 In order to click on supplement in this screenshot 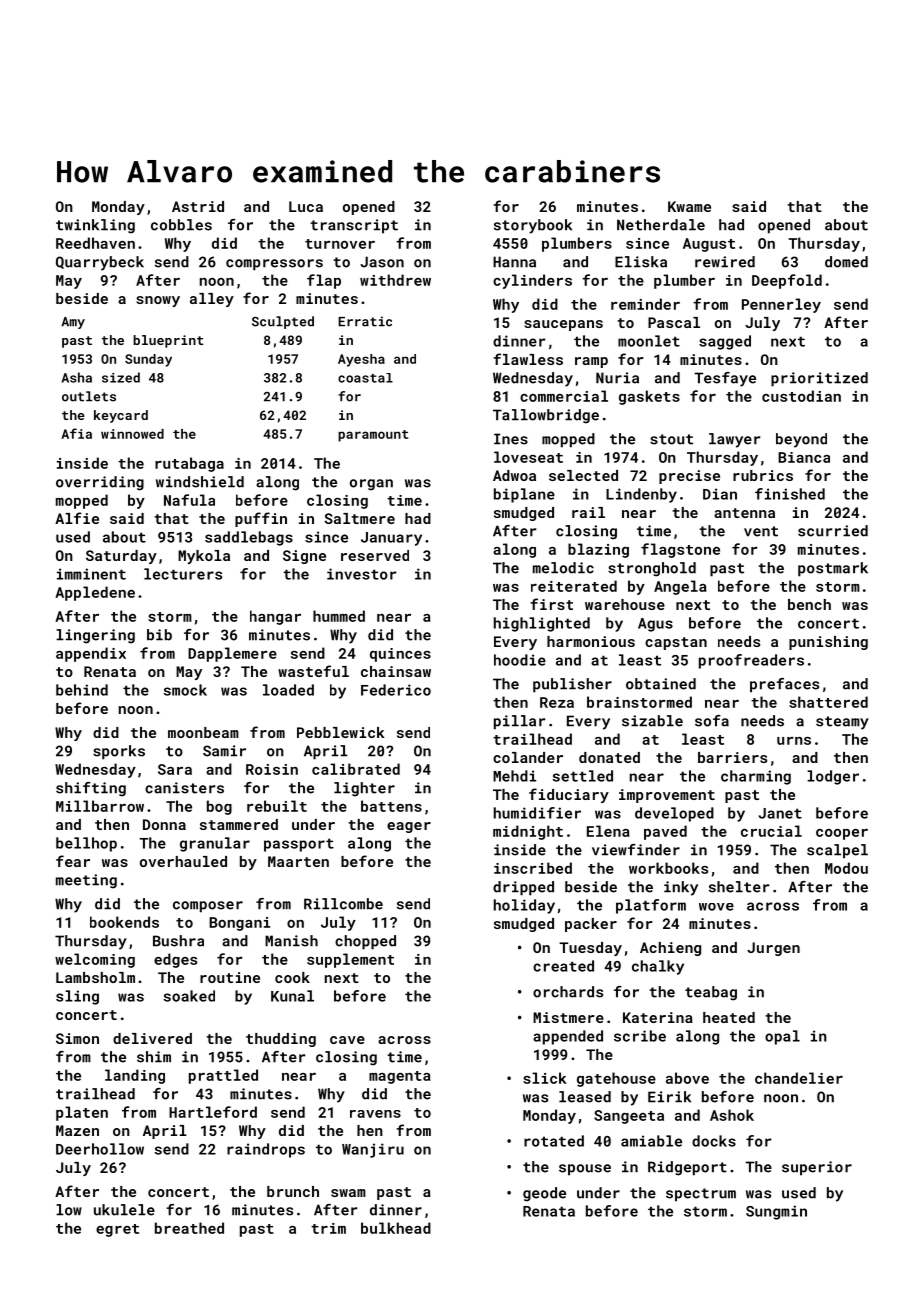, I will do `click(350, 960)`.
